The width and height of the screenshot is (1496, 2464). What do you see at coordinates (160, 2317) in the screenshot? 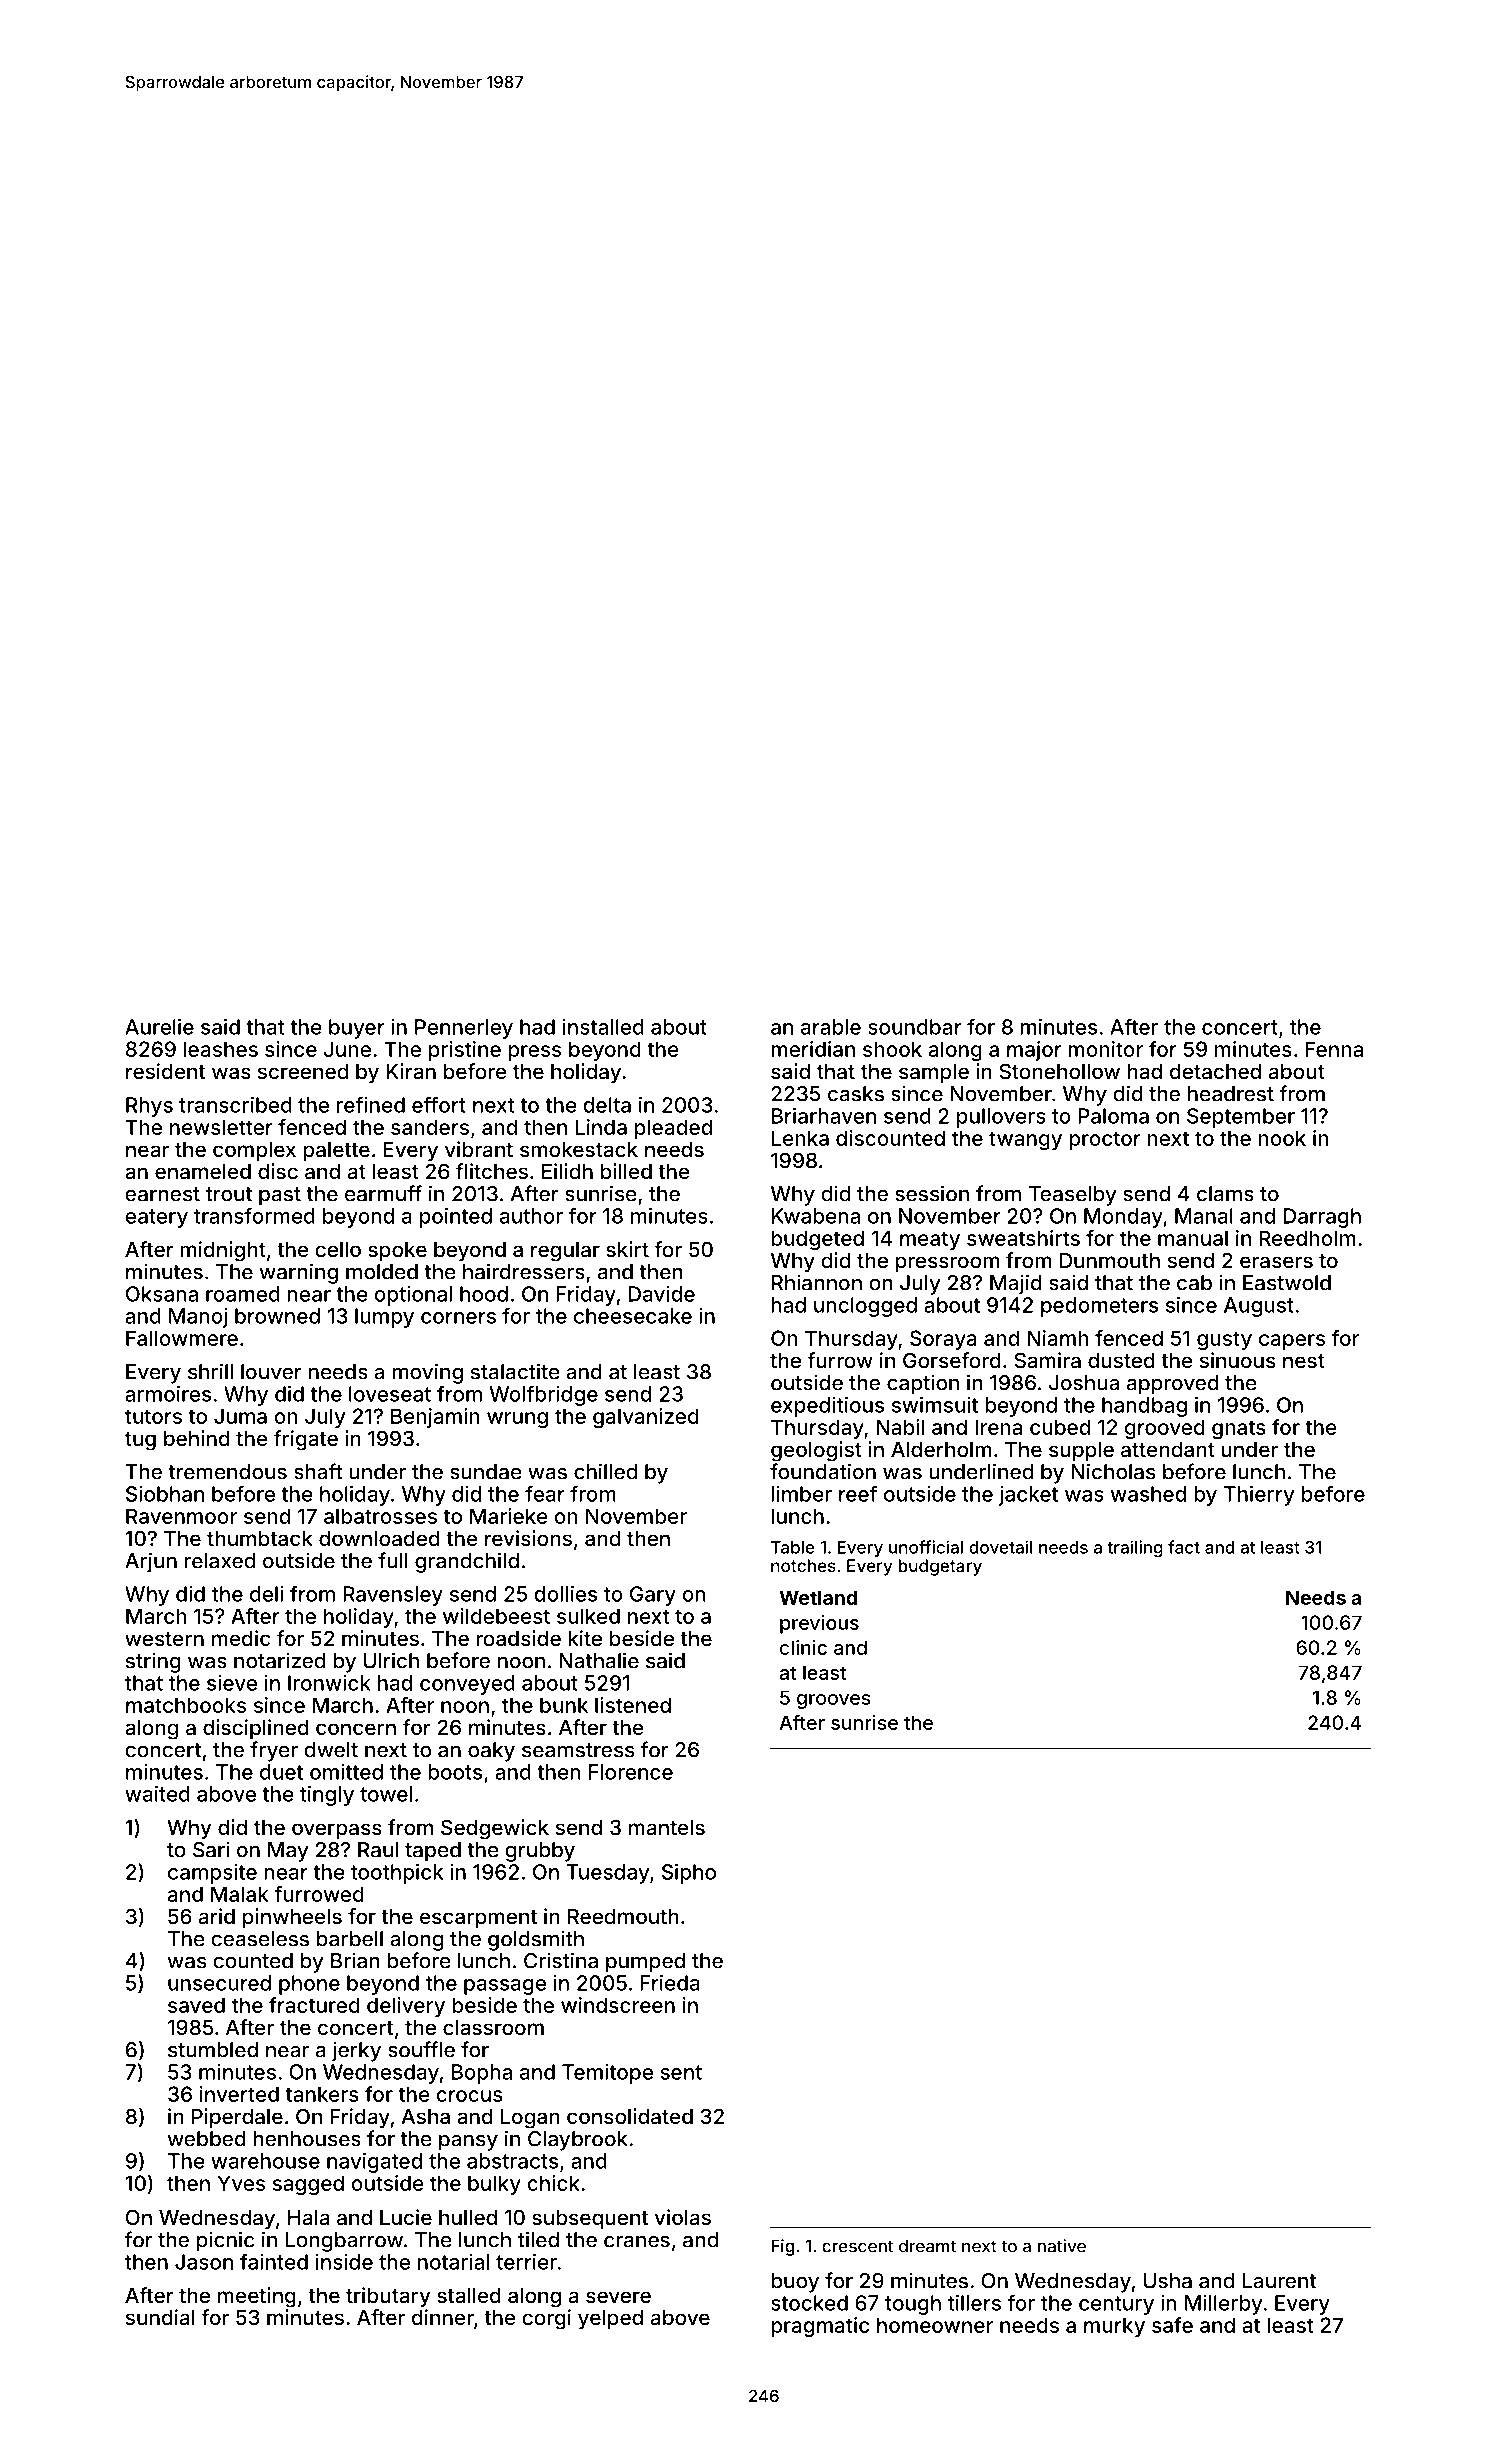
I see `sundial` at bounding box center [160, 2317].
